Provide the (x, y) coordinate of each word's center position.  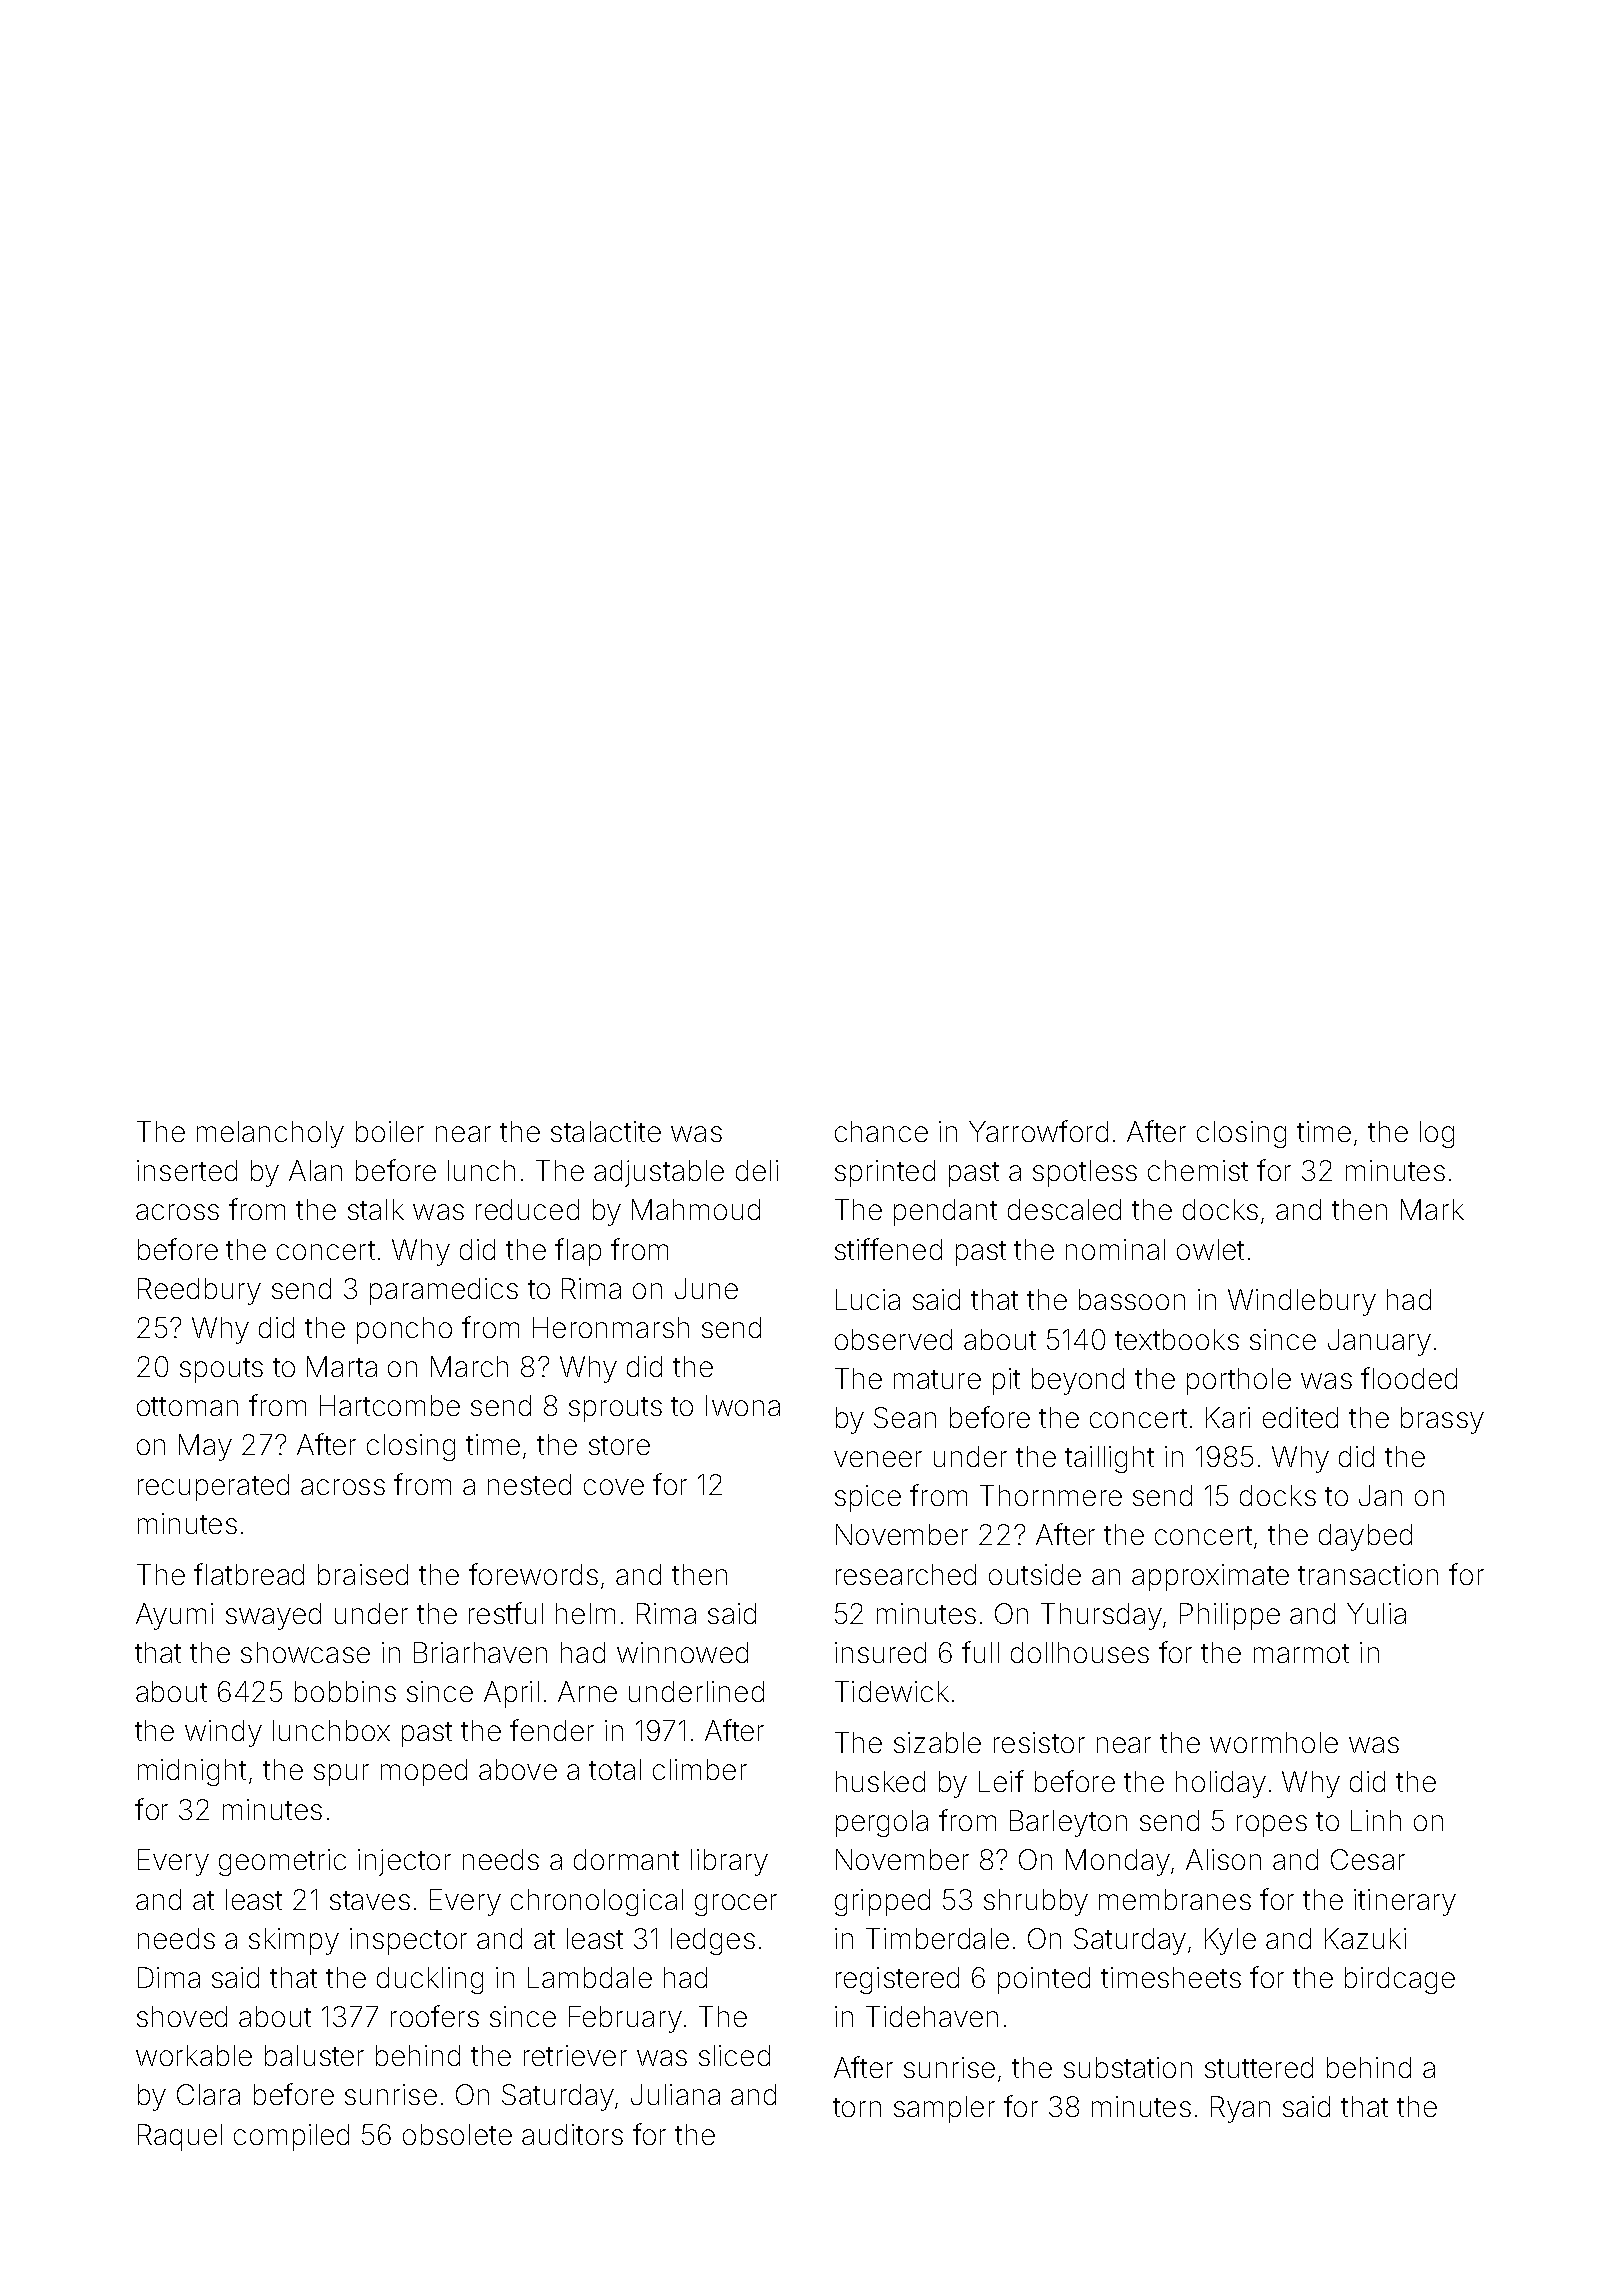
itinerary (1405, 1902)
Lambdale (590, 1977)
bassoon (1132, 1299)
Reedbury (199, 1291)
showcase (305, 1652)
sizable (937, 1742)
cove (614, 1487)
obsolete (457, 2134)
